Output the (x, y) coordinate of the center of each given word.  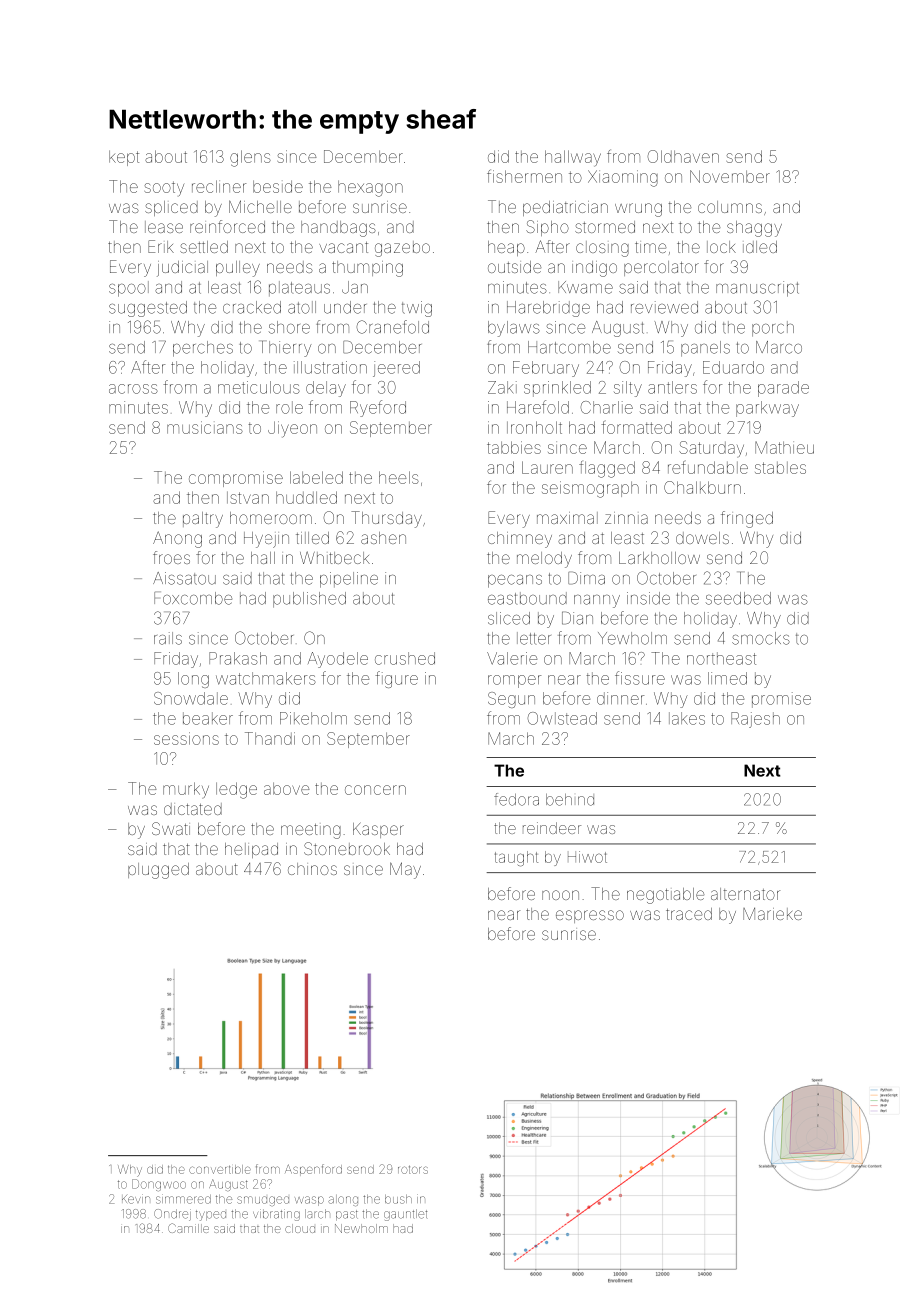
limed (727, 678)
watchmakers (266, 678)
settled (204, 247)
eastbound (527, 598)
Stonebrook (347, 848)
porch (773, 329)
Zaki (502, 387)
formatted (636, 427)
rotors (413, 1170)
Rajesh (755, 720)
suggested (148, 309)
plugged (158, 871)
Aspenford (313, 1170)
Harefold (538, 407)
